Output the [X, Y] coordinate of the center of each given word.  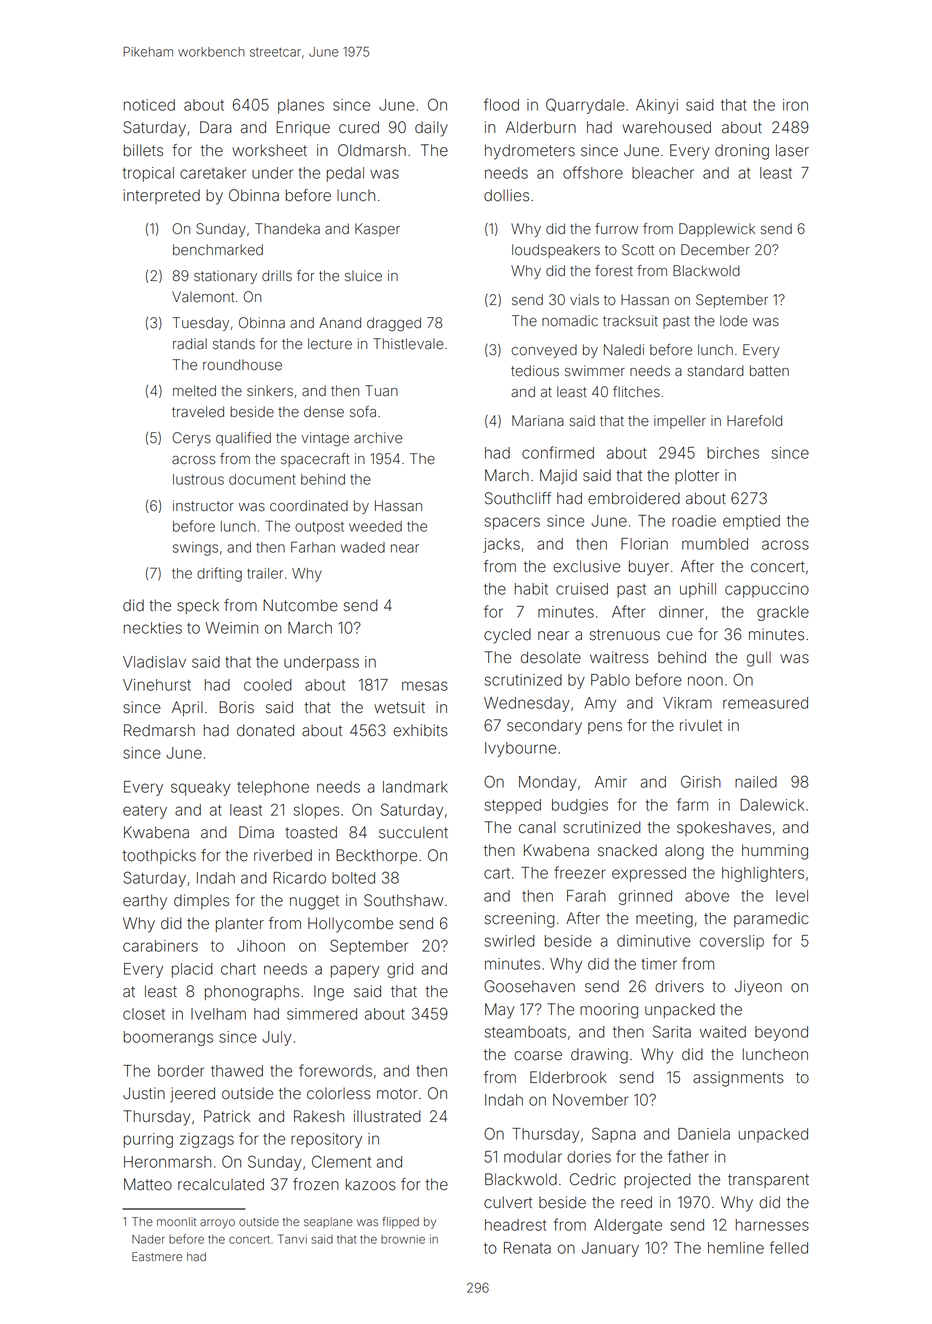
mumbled [715, 544]
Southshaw [403, 900]
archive [378, 438]
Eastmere [157, 1256]
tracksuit [630, 321]
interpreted [162, 196]
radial [190, 344]
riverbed [283, 855]
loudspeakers [556, 251]
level [792, 896]
